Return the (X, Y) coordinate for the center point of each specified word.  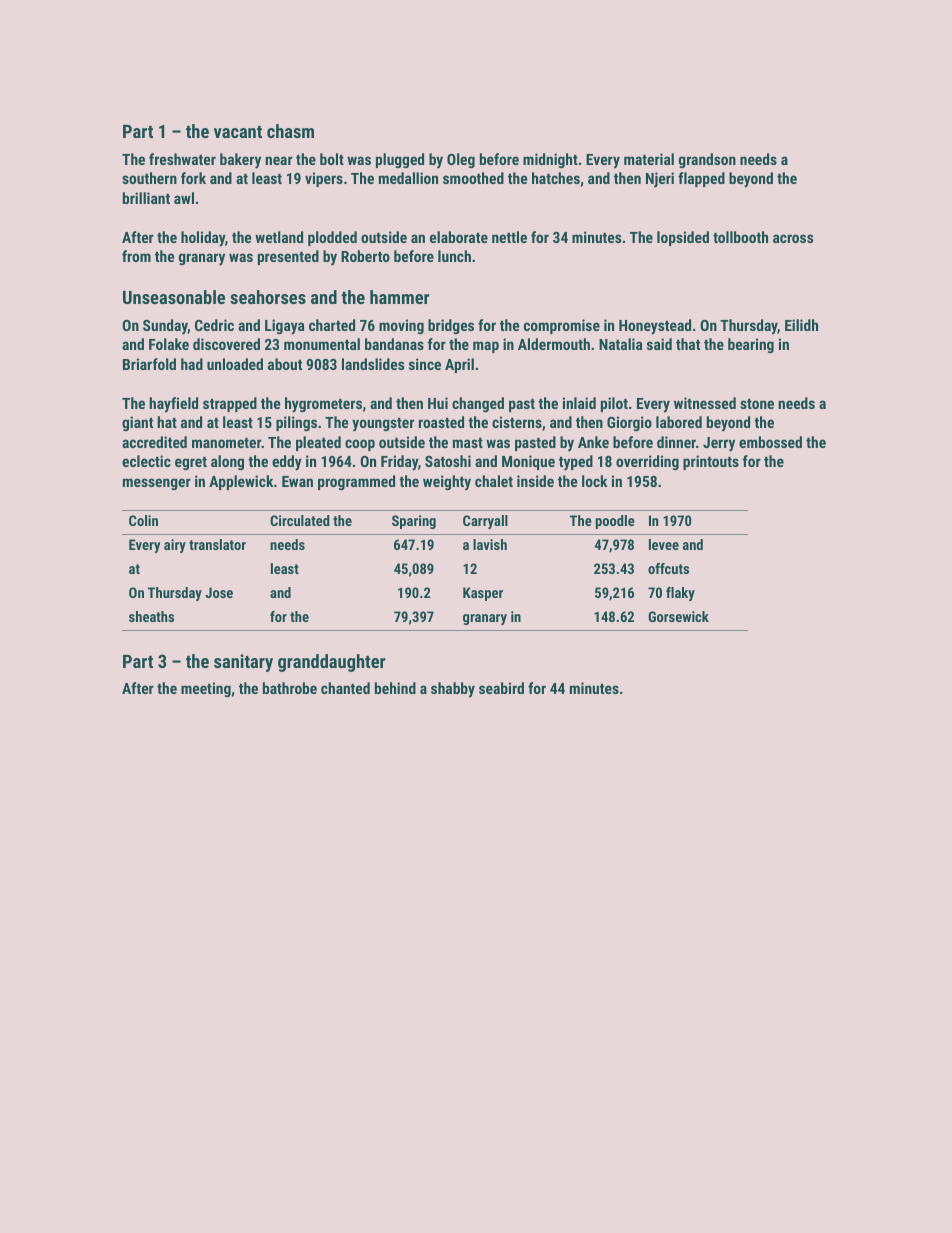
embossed (770, 442)
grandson (707, 160)
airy (175, 546)
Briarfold (149, 364)
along (227, 462)
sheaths (151, 616)
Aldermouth (554, 344)
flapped (701, 179)
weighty (447, 483)
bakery (240, 161)
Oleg (461, 160)
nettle (509, 237)
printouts (711, 462)
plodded (332, 238)
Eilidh (801, 325)
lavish (490, 544)
